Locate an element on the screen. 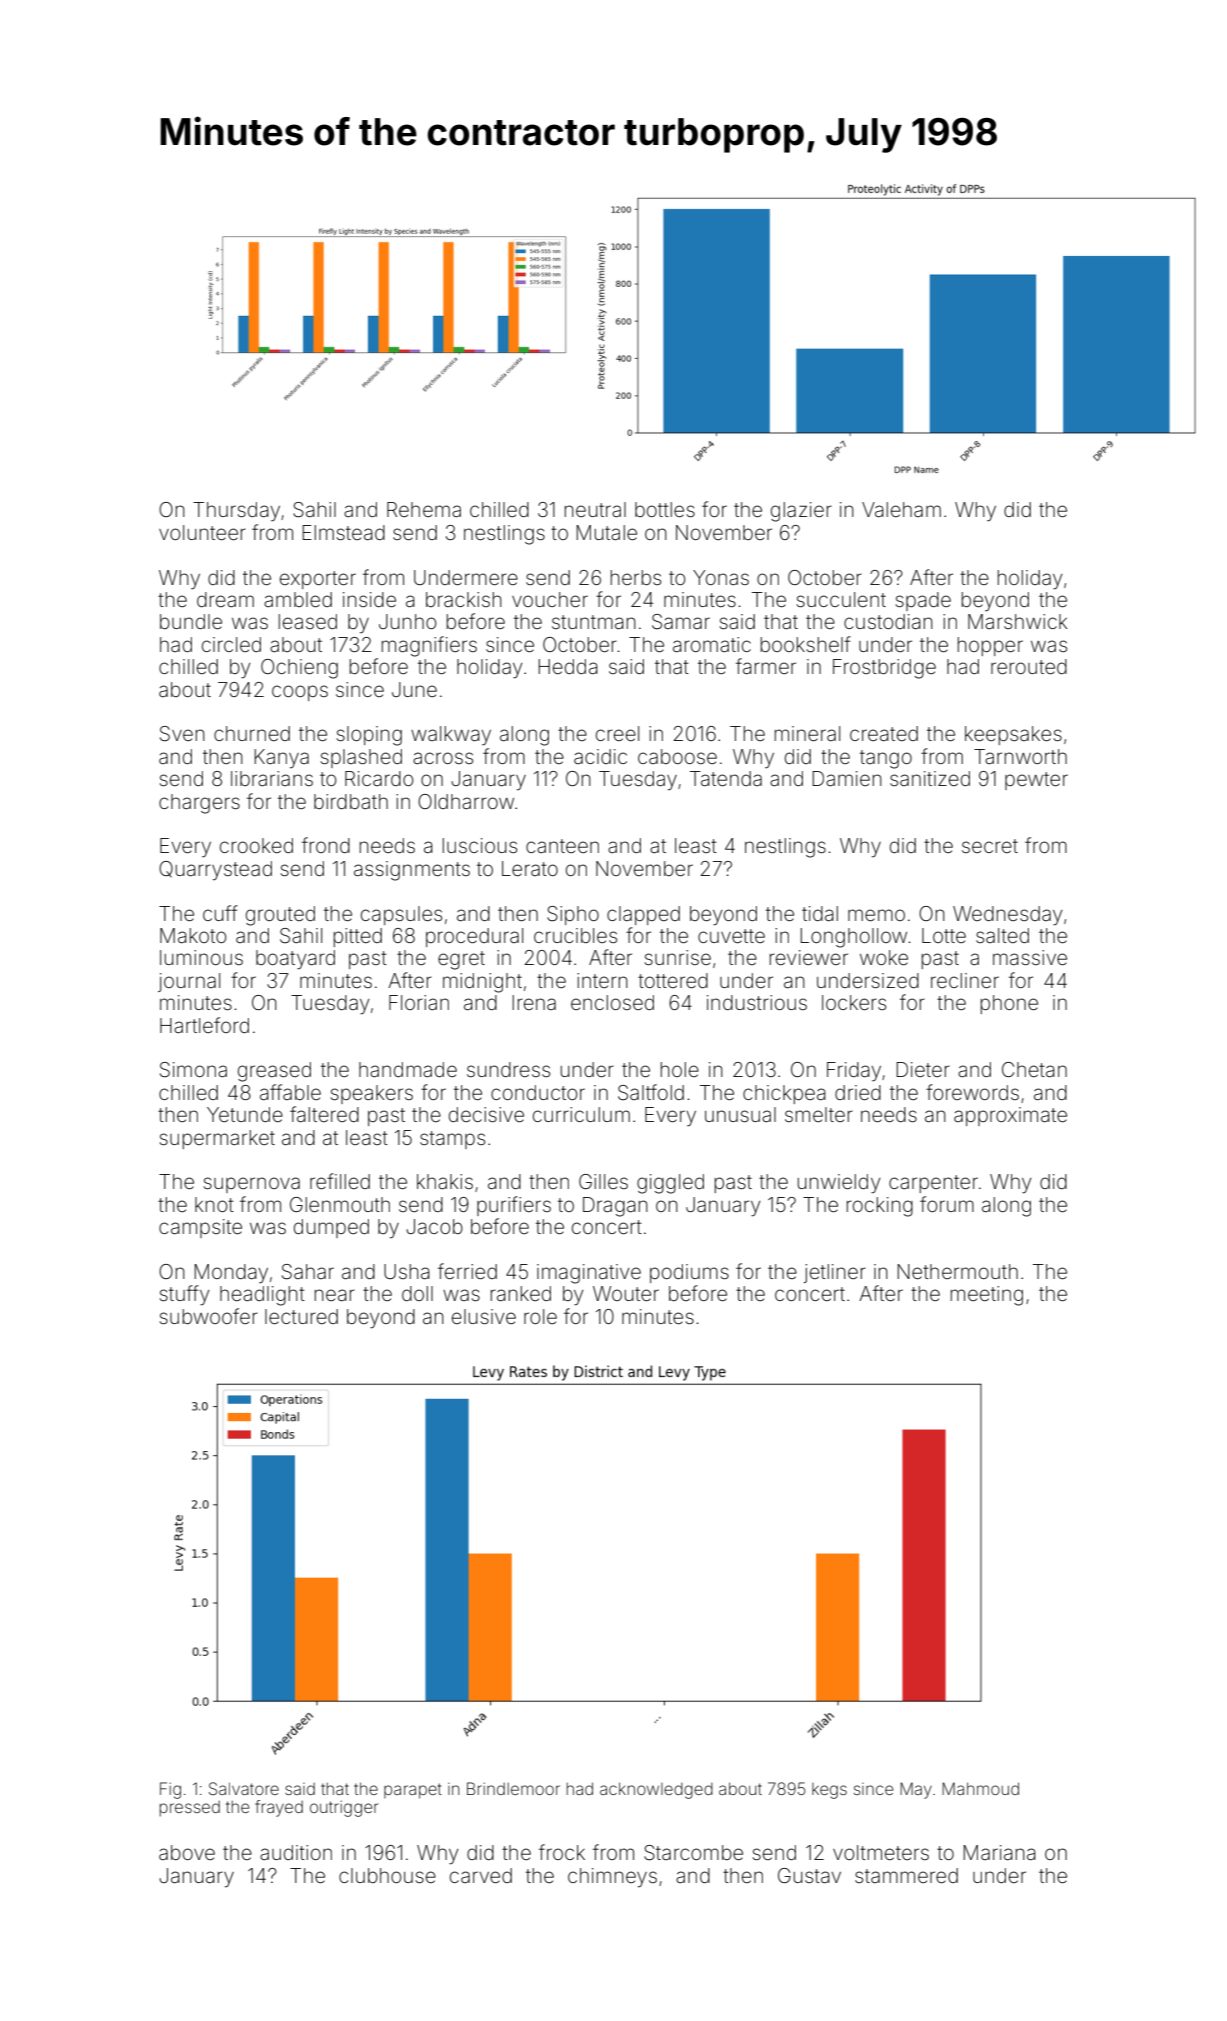 Image resolution: width=1227 pixels, height=2021 pixels. clubhouse is located at coordinates (387, 1875).
